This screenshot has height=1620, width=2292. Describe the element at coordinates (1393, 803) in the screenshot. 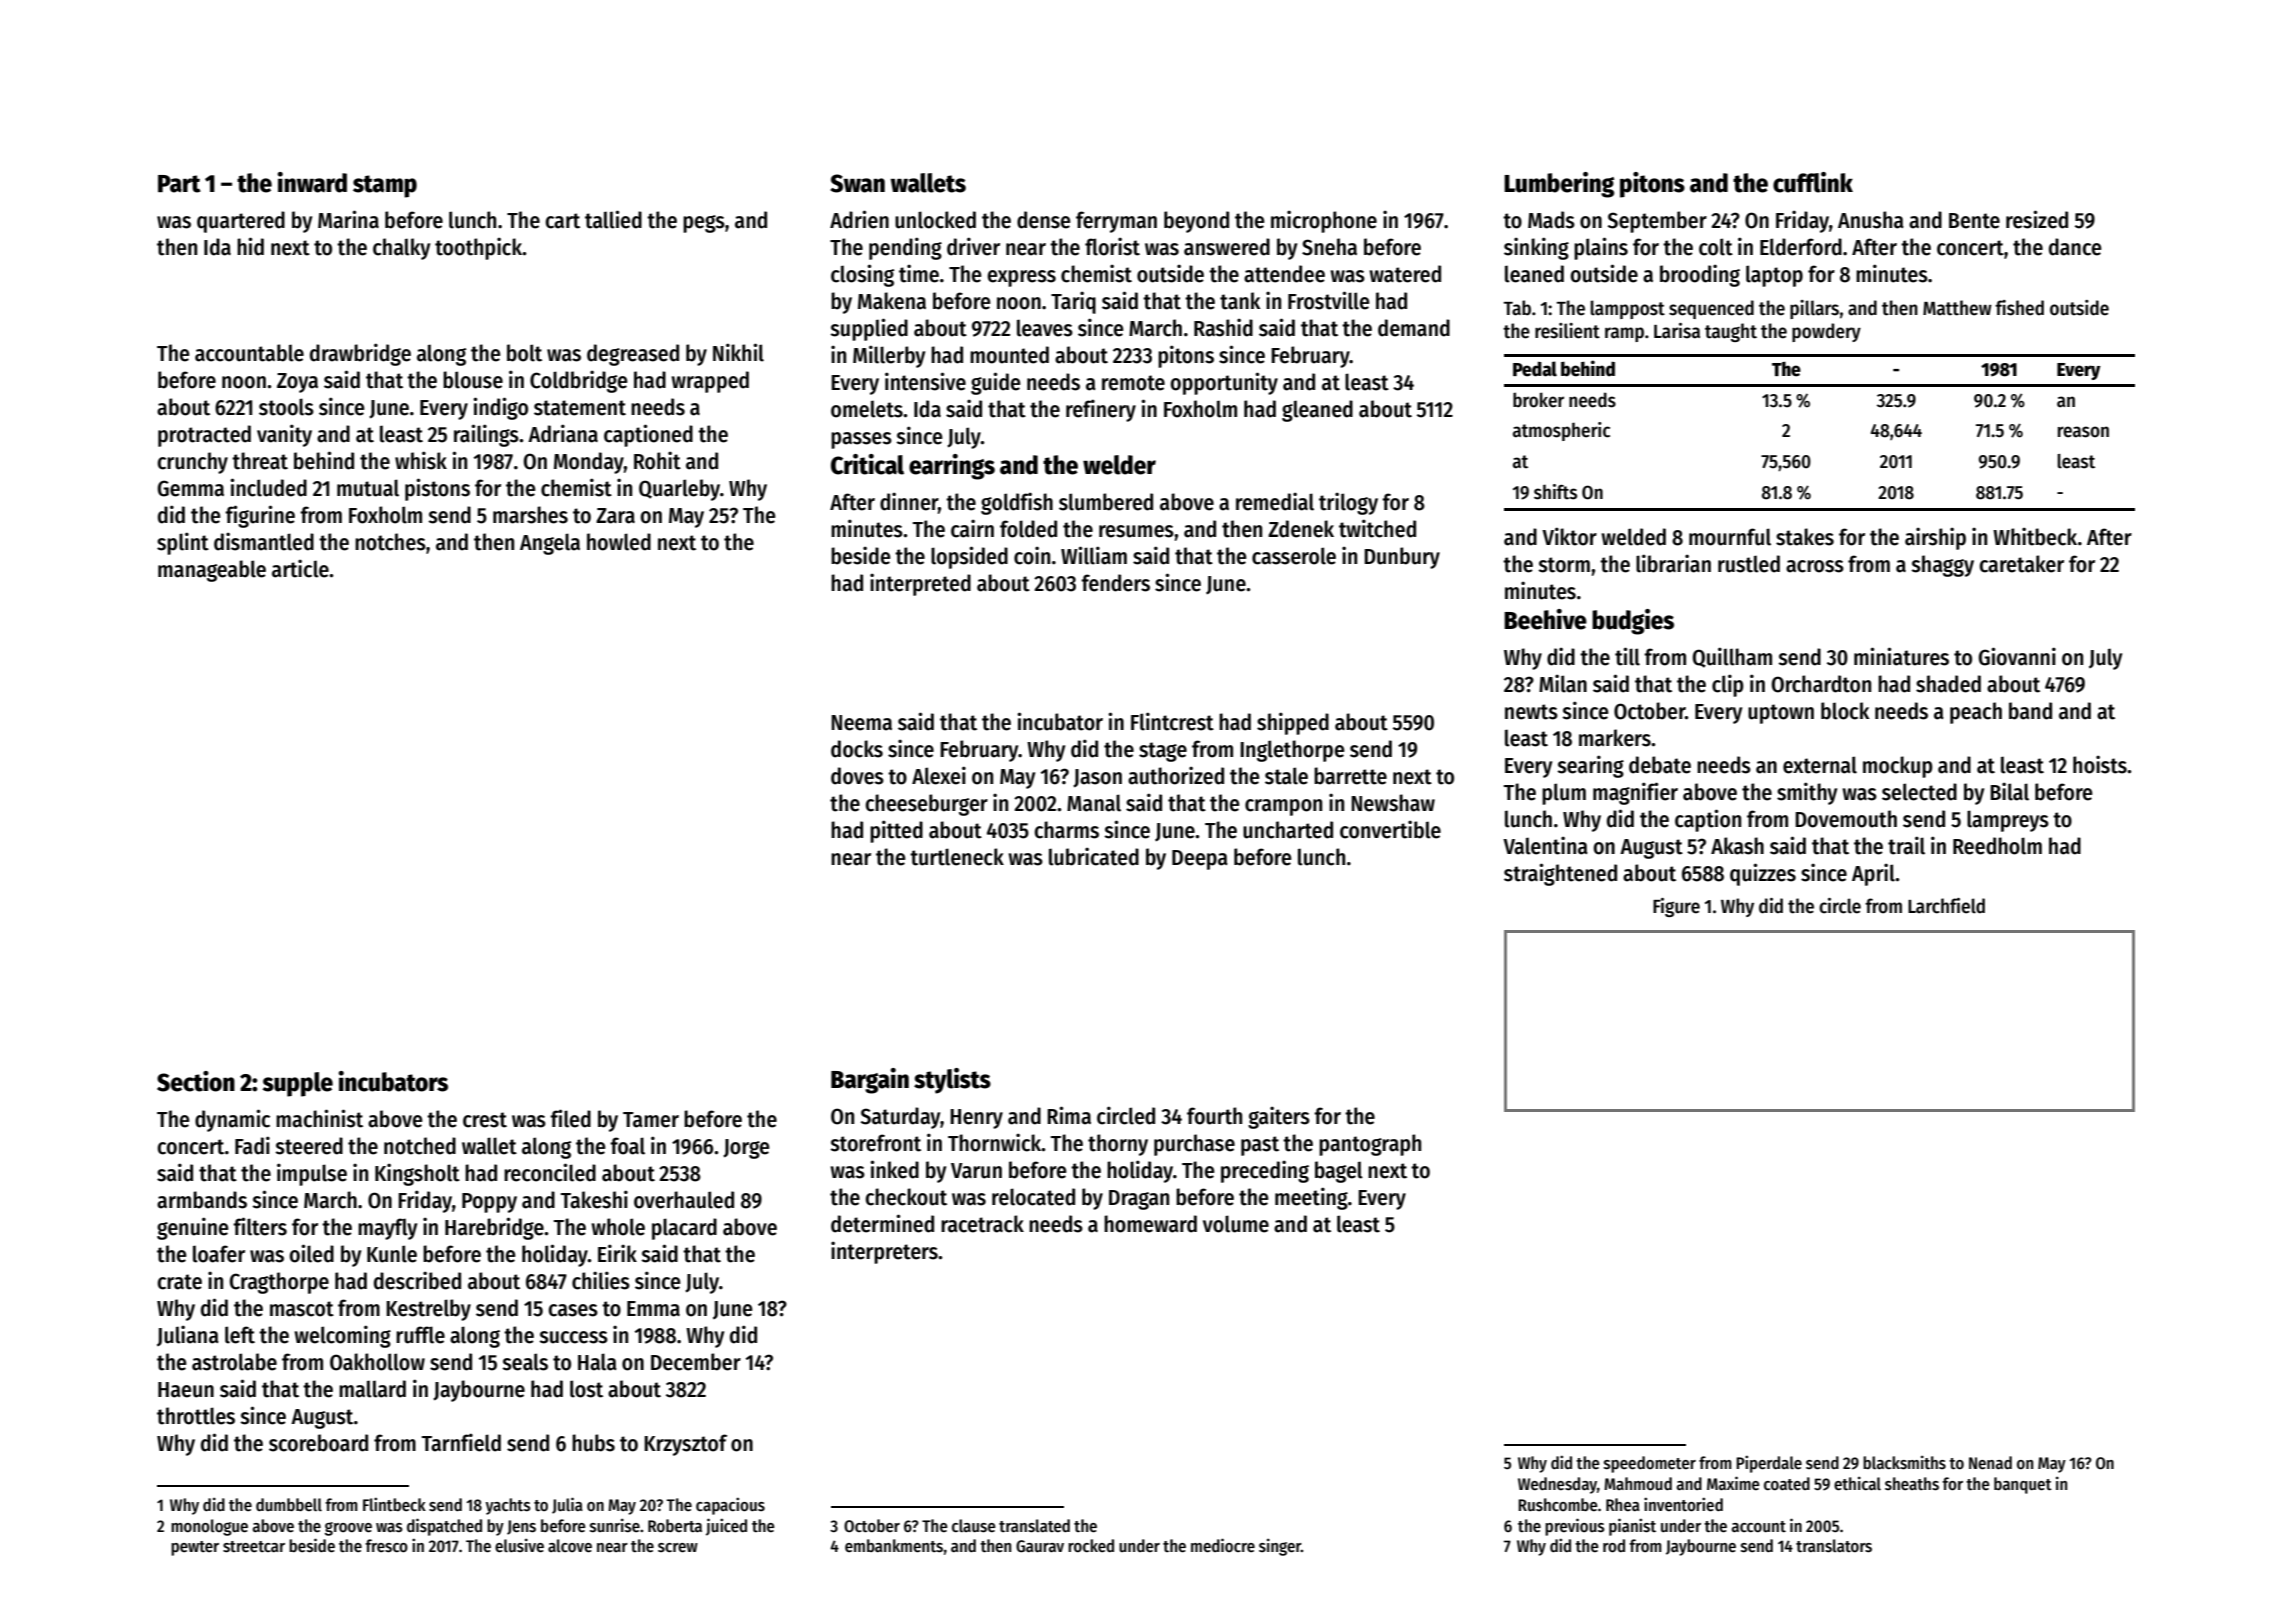

I see `Newshaw` at that location.
